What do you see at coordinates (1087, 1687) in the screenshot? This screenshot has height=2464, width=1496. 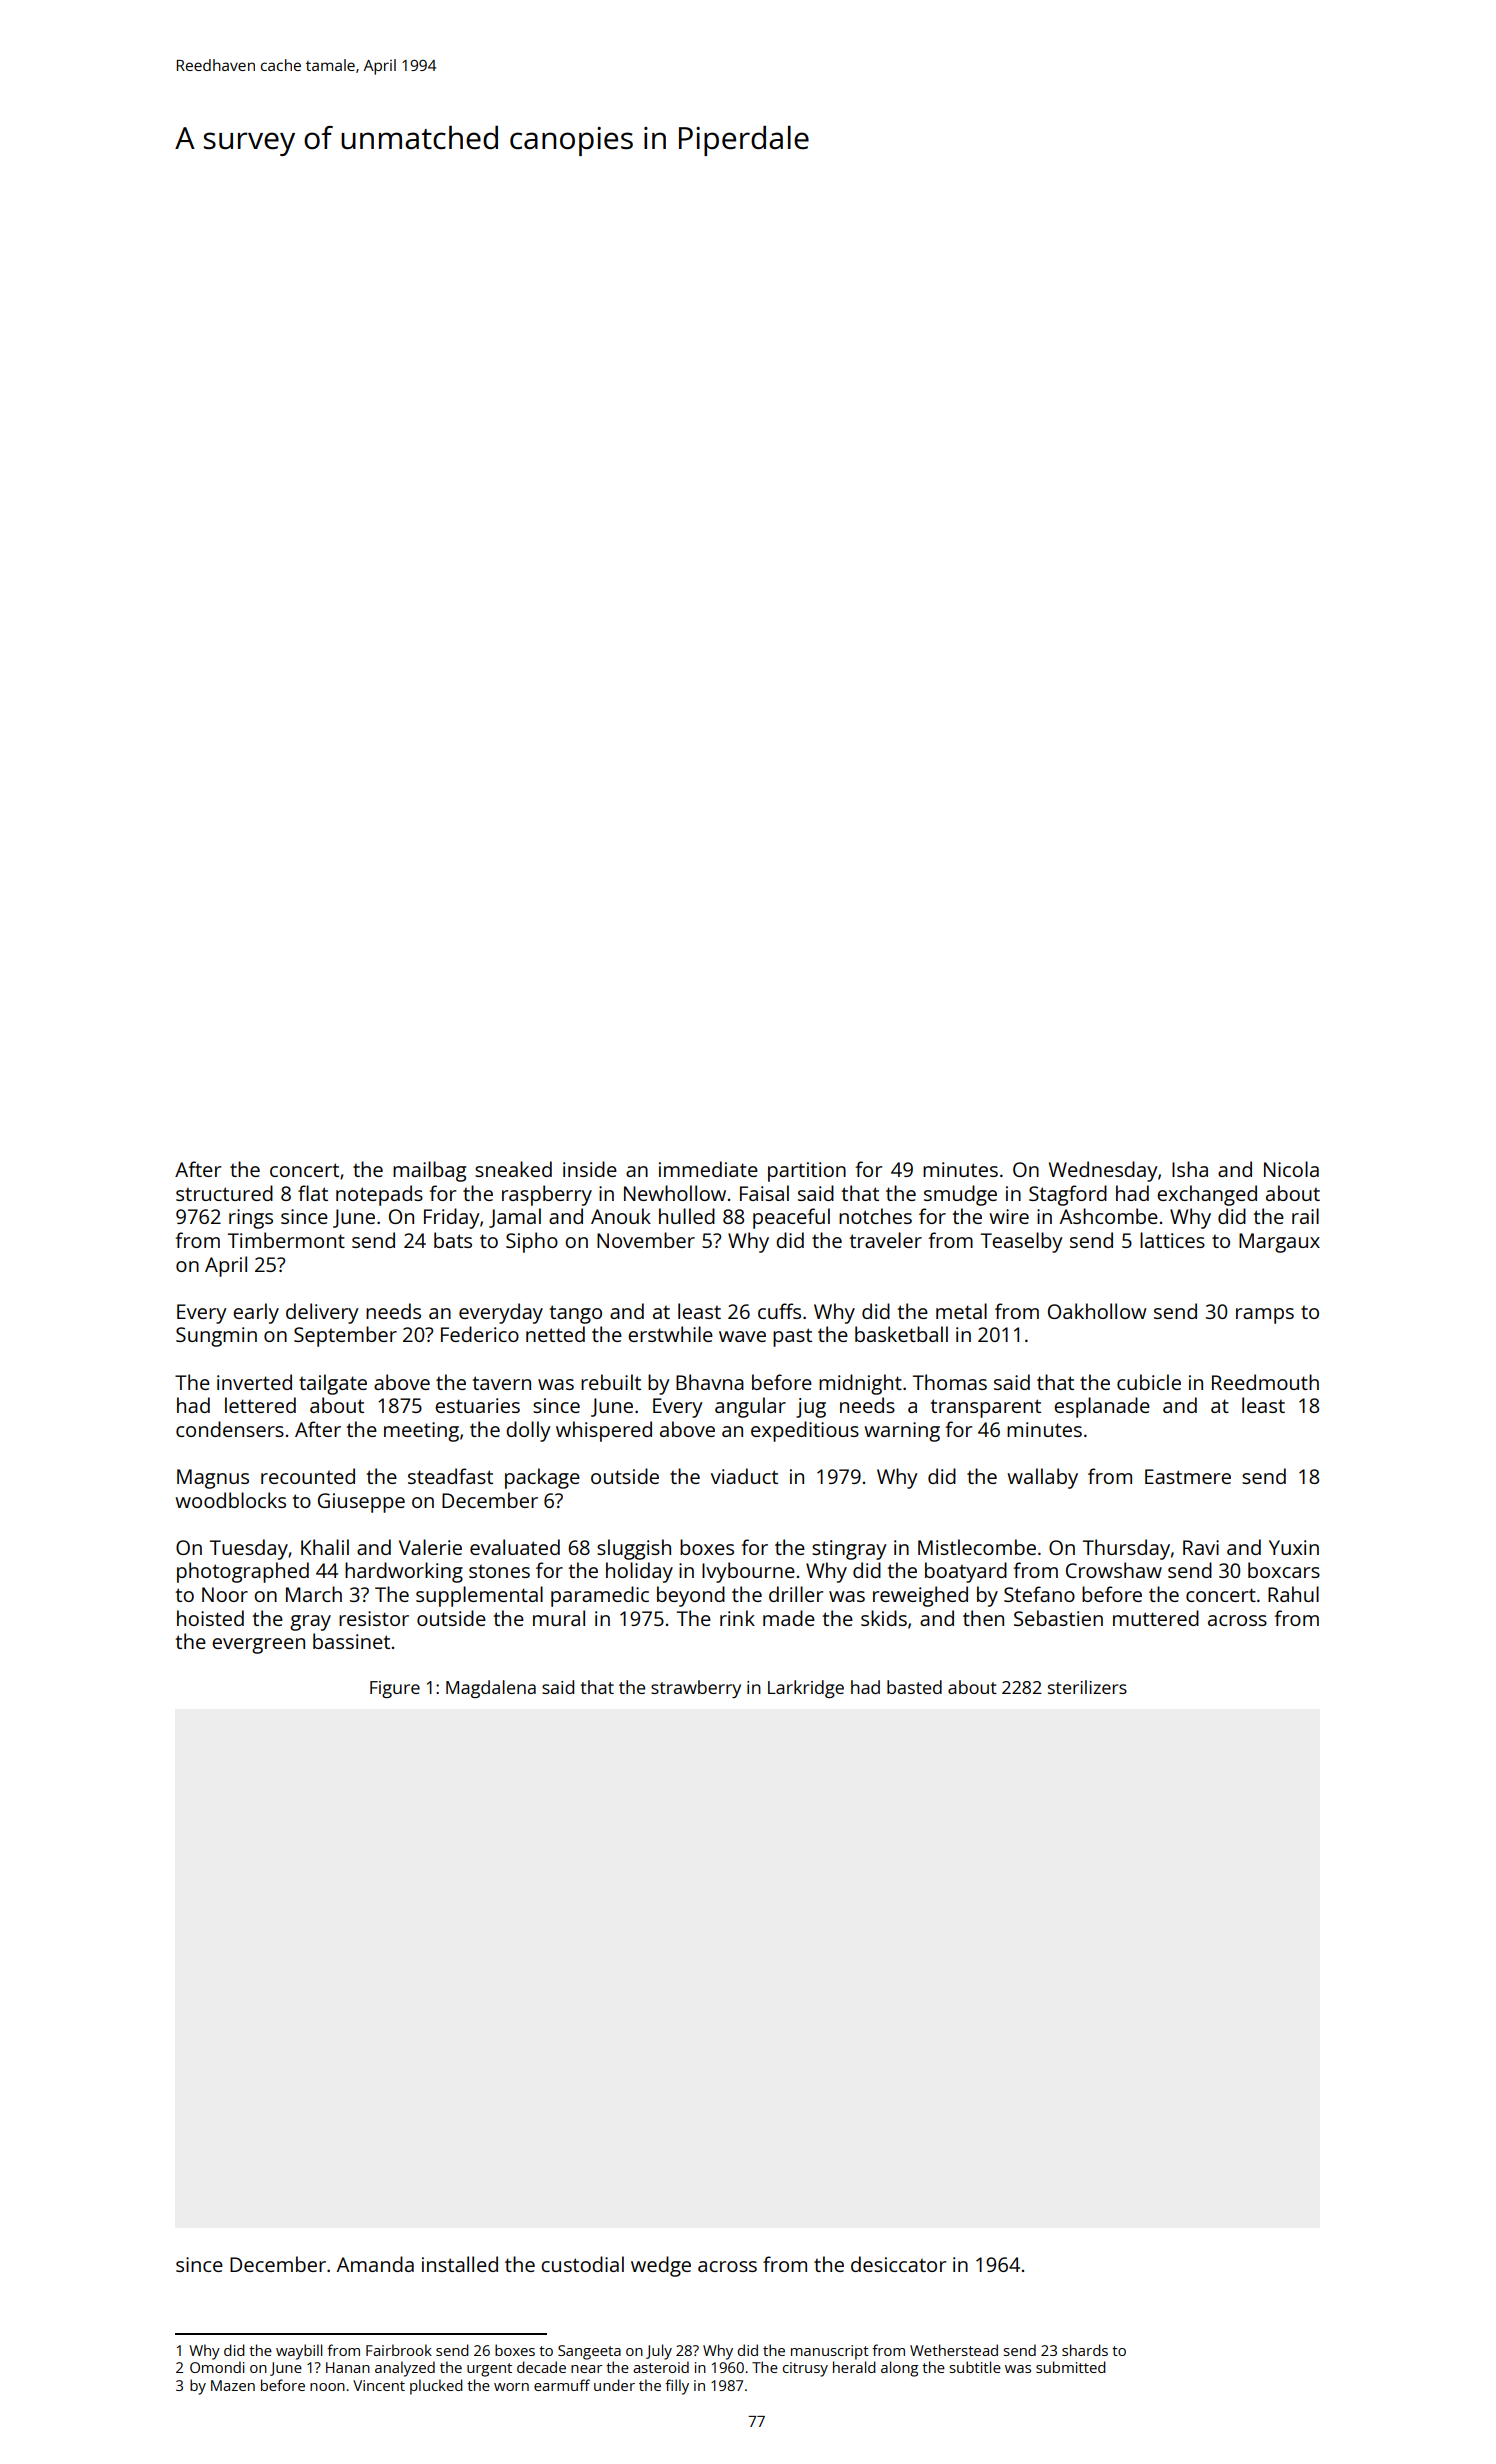 I see `sterilizers` at bounding box center [1087, 1687].
